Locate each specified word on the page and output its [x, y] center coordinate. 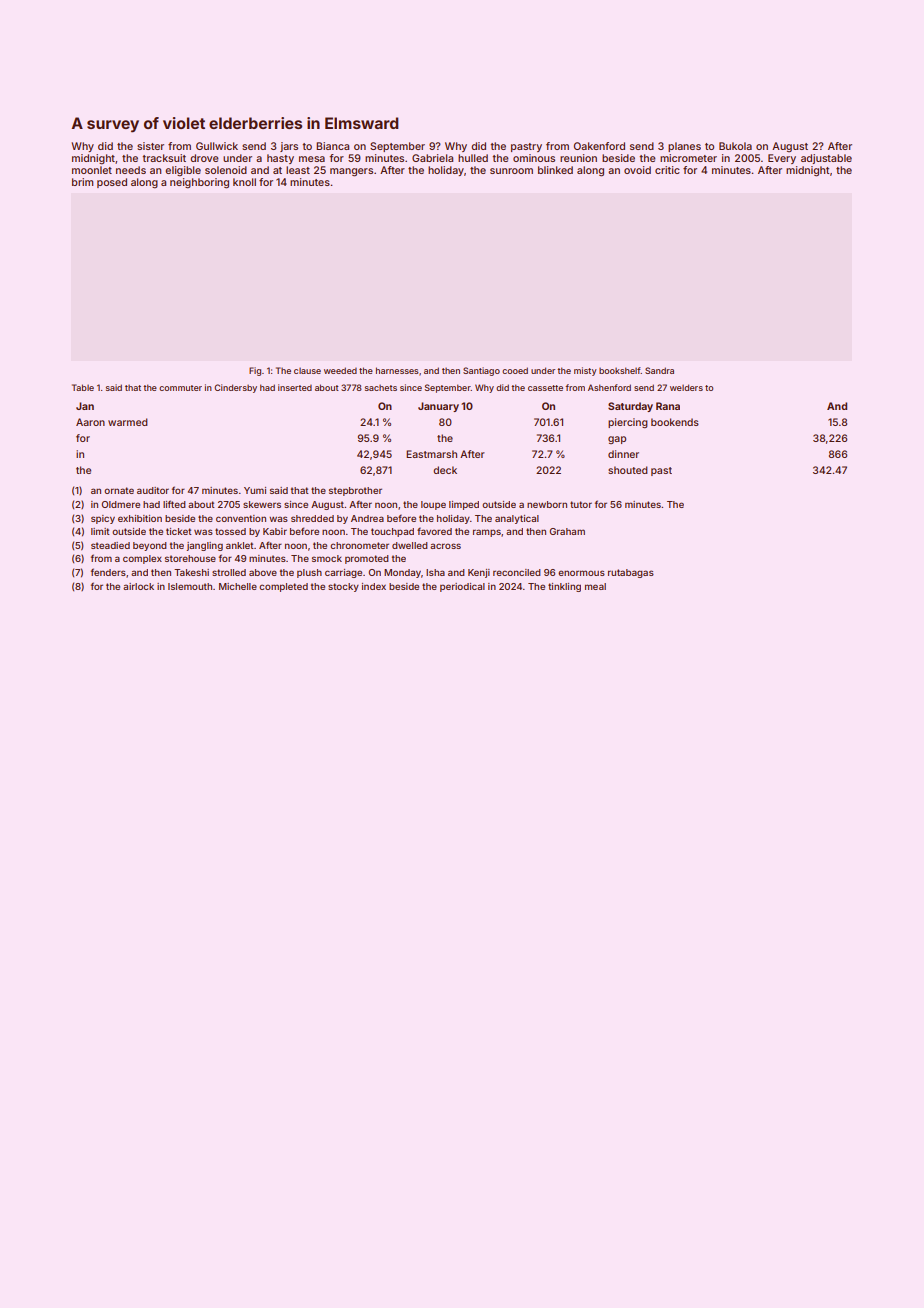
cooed [515, 370]
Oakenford [599, 146]
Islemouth [190, 586]
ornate [119, 490]
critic [667, 170]
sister [150, 146]
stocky [343, 587]
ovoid [637, 170]
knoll [244, 182]
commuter [180, 388]
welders [686, 387]
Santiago [481, 371]
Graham [567, 531]
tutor [581, 504]
